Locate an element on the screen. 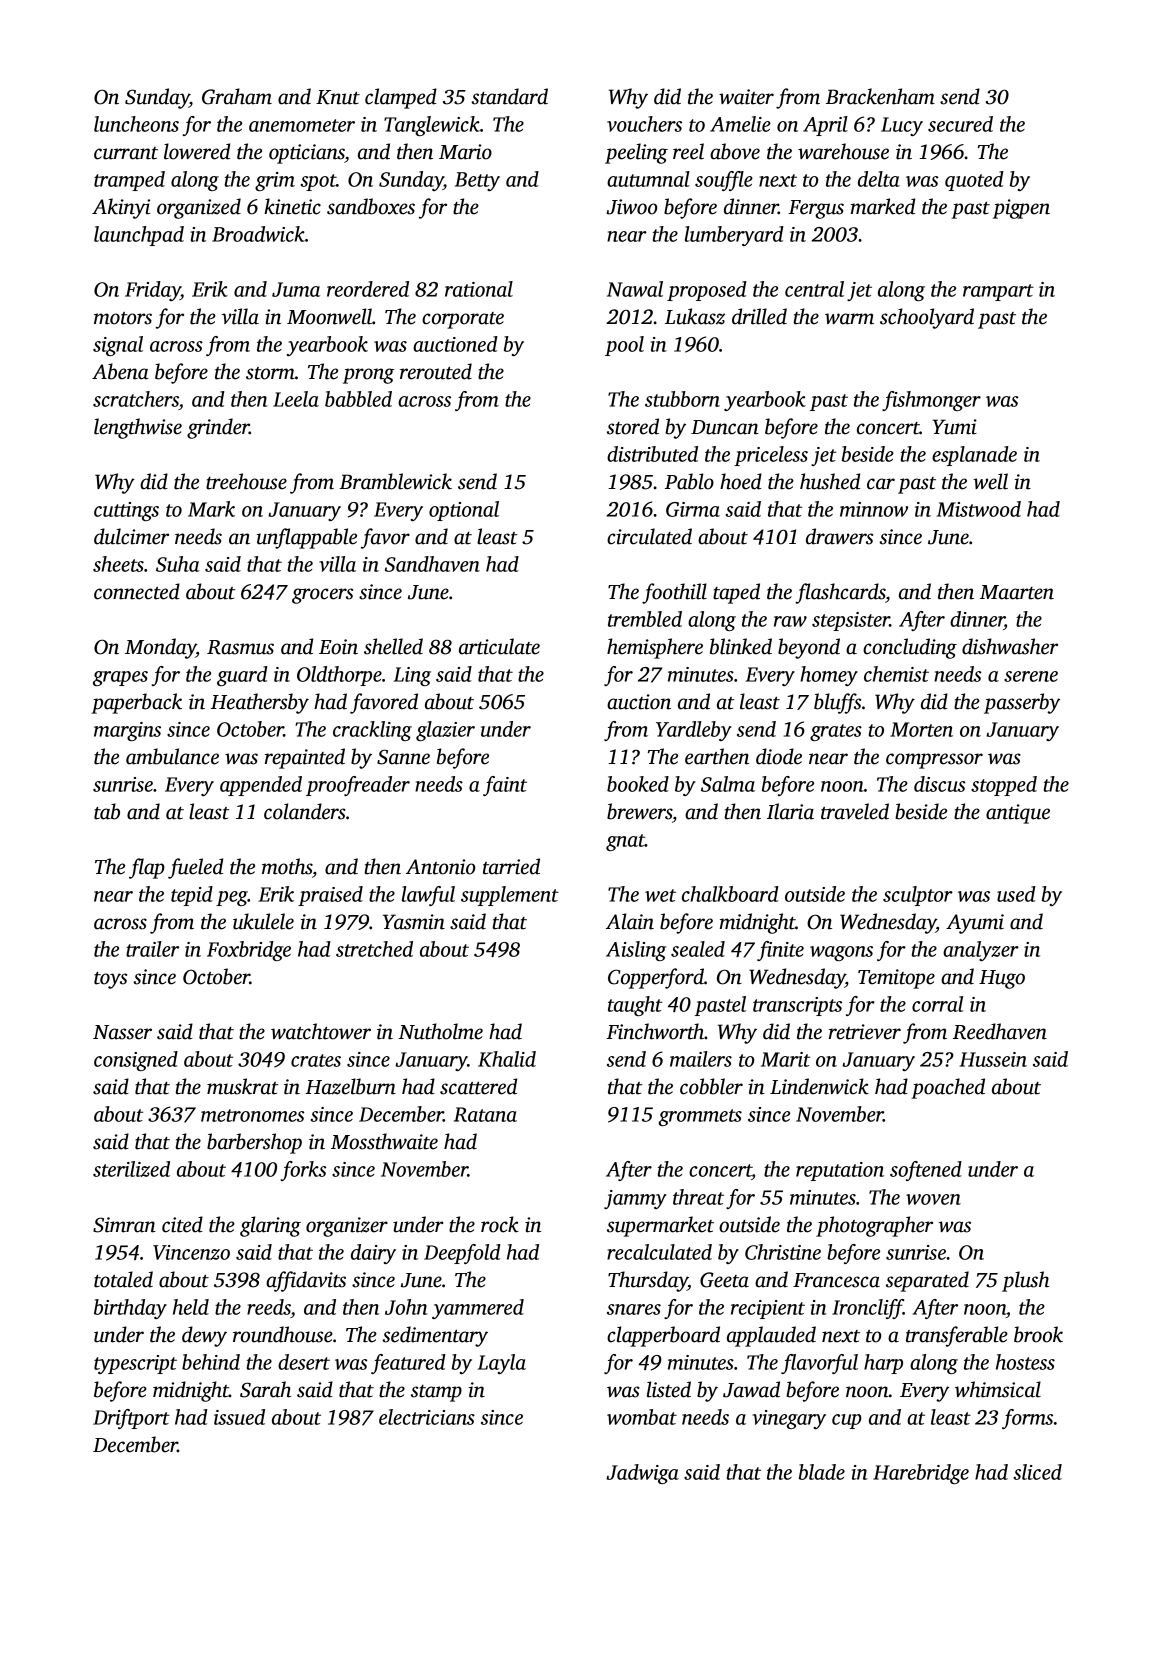 The width and height of the screenshot is (1165, 1654). faint is located at coordinates (505, 786).
